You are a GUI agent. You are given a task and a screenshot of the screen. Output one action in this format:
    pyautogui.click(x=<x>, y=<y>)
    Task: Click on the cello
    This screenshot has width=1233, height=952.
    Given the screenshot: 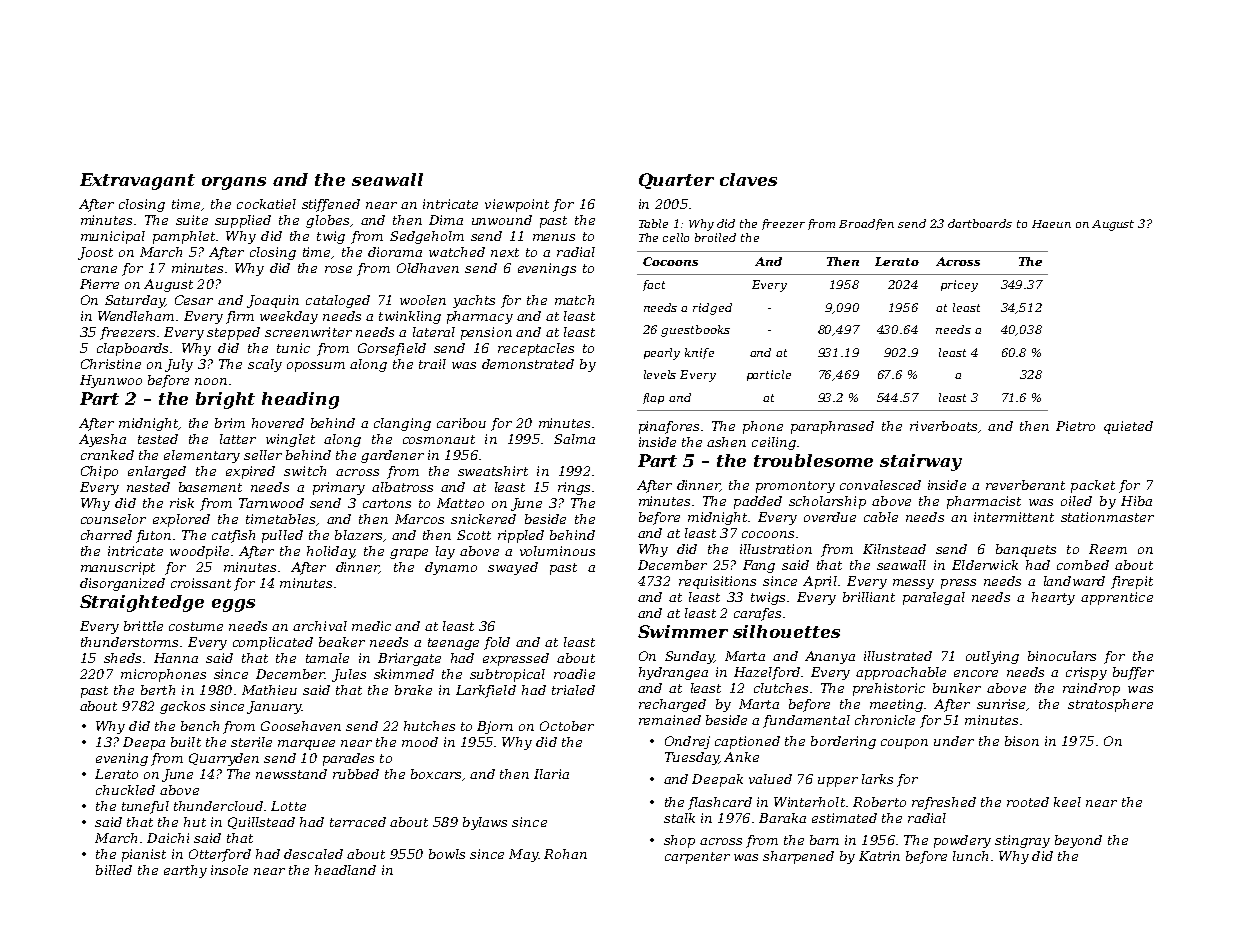 What is the action you would take?
    pyautogui.click(x=676, y=237)
